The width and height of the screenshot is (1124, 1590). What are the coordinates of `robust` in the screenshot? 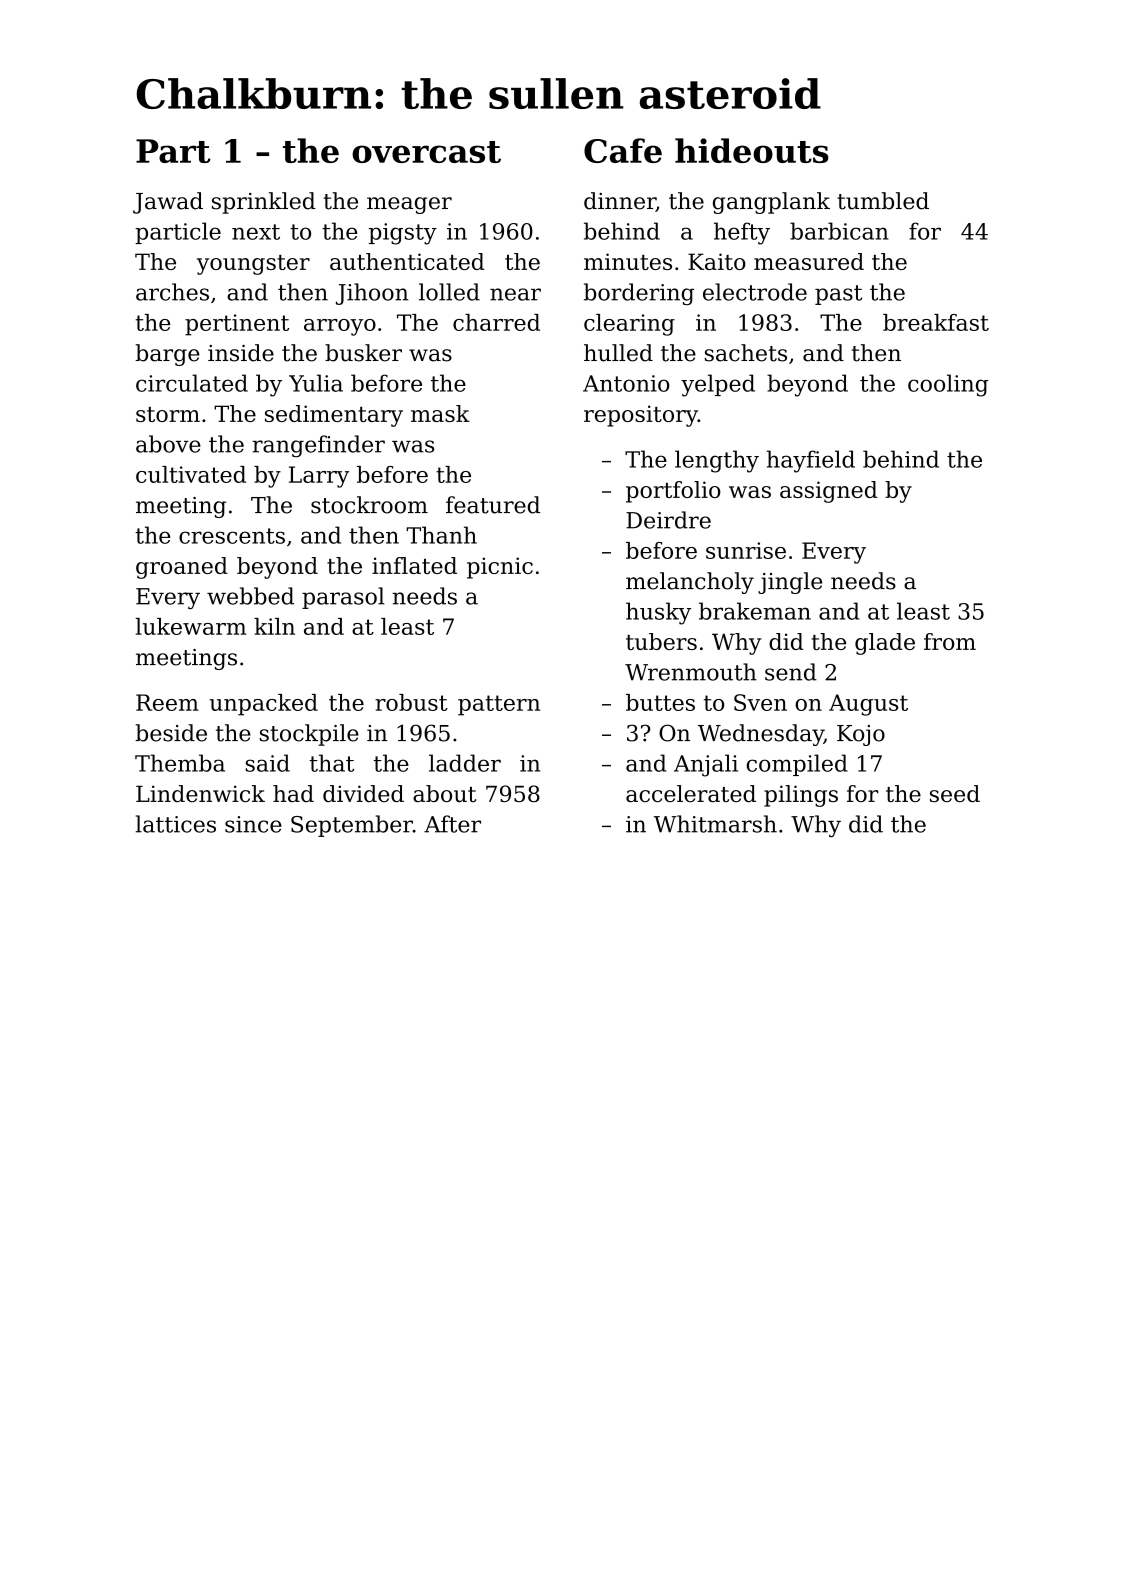 It's located at (411, 702).
